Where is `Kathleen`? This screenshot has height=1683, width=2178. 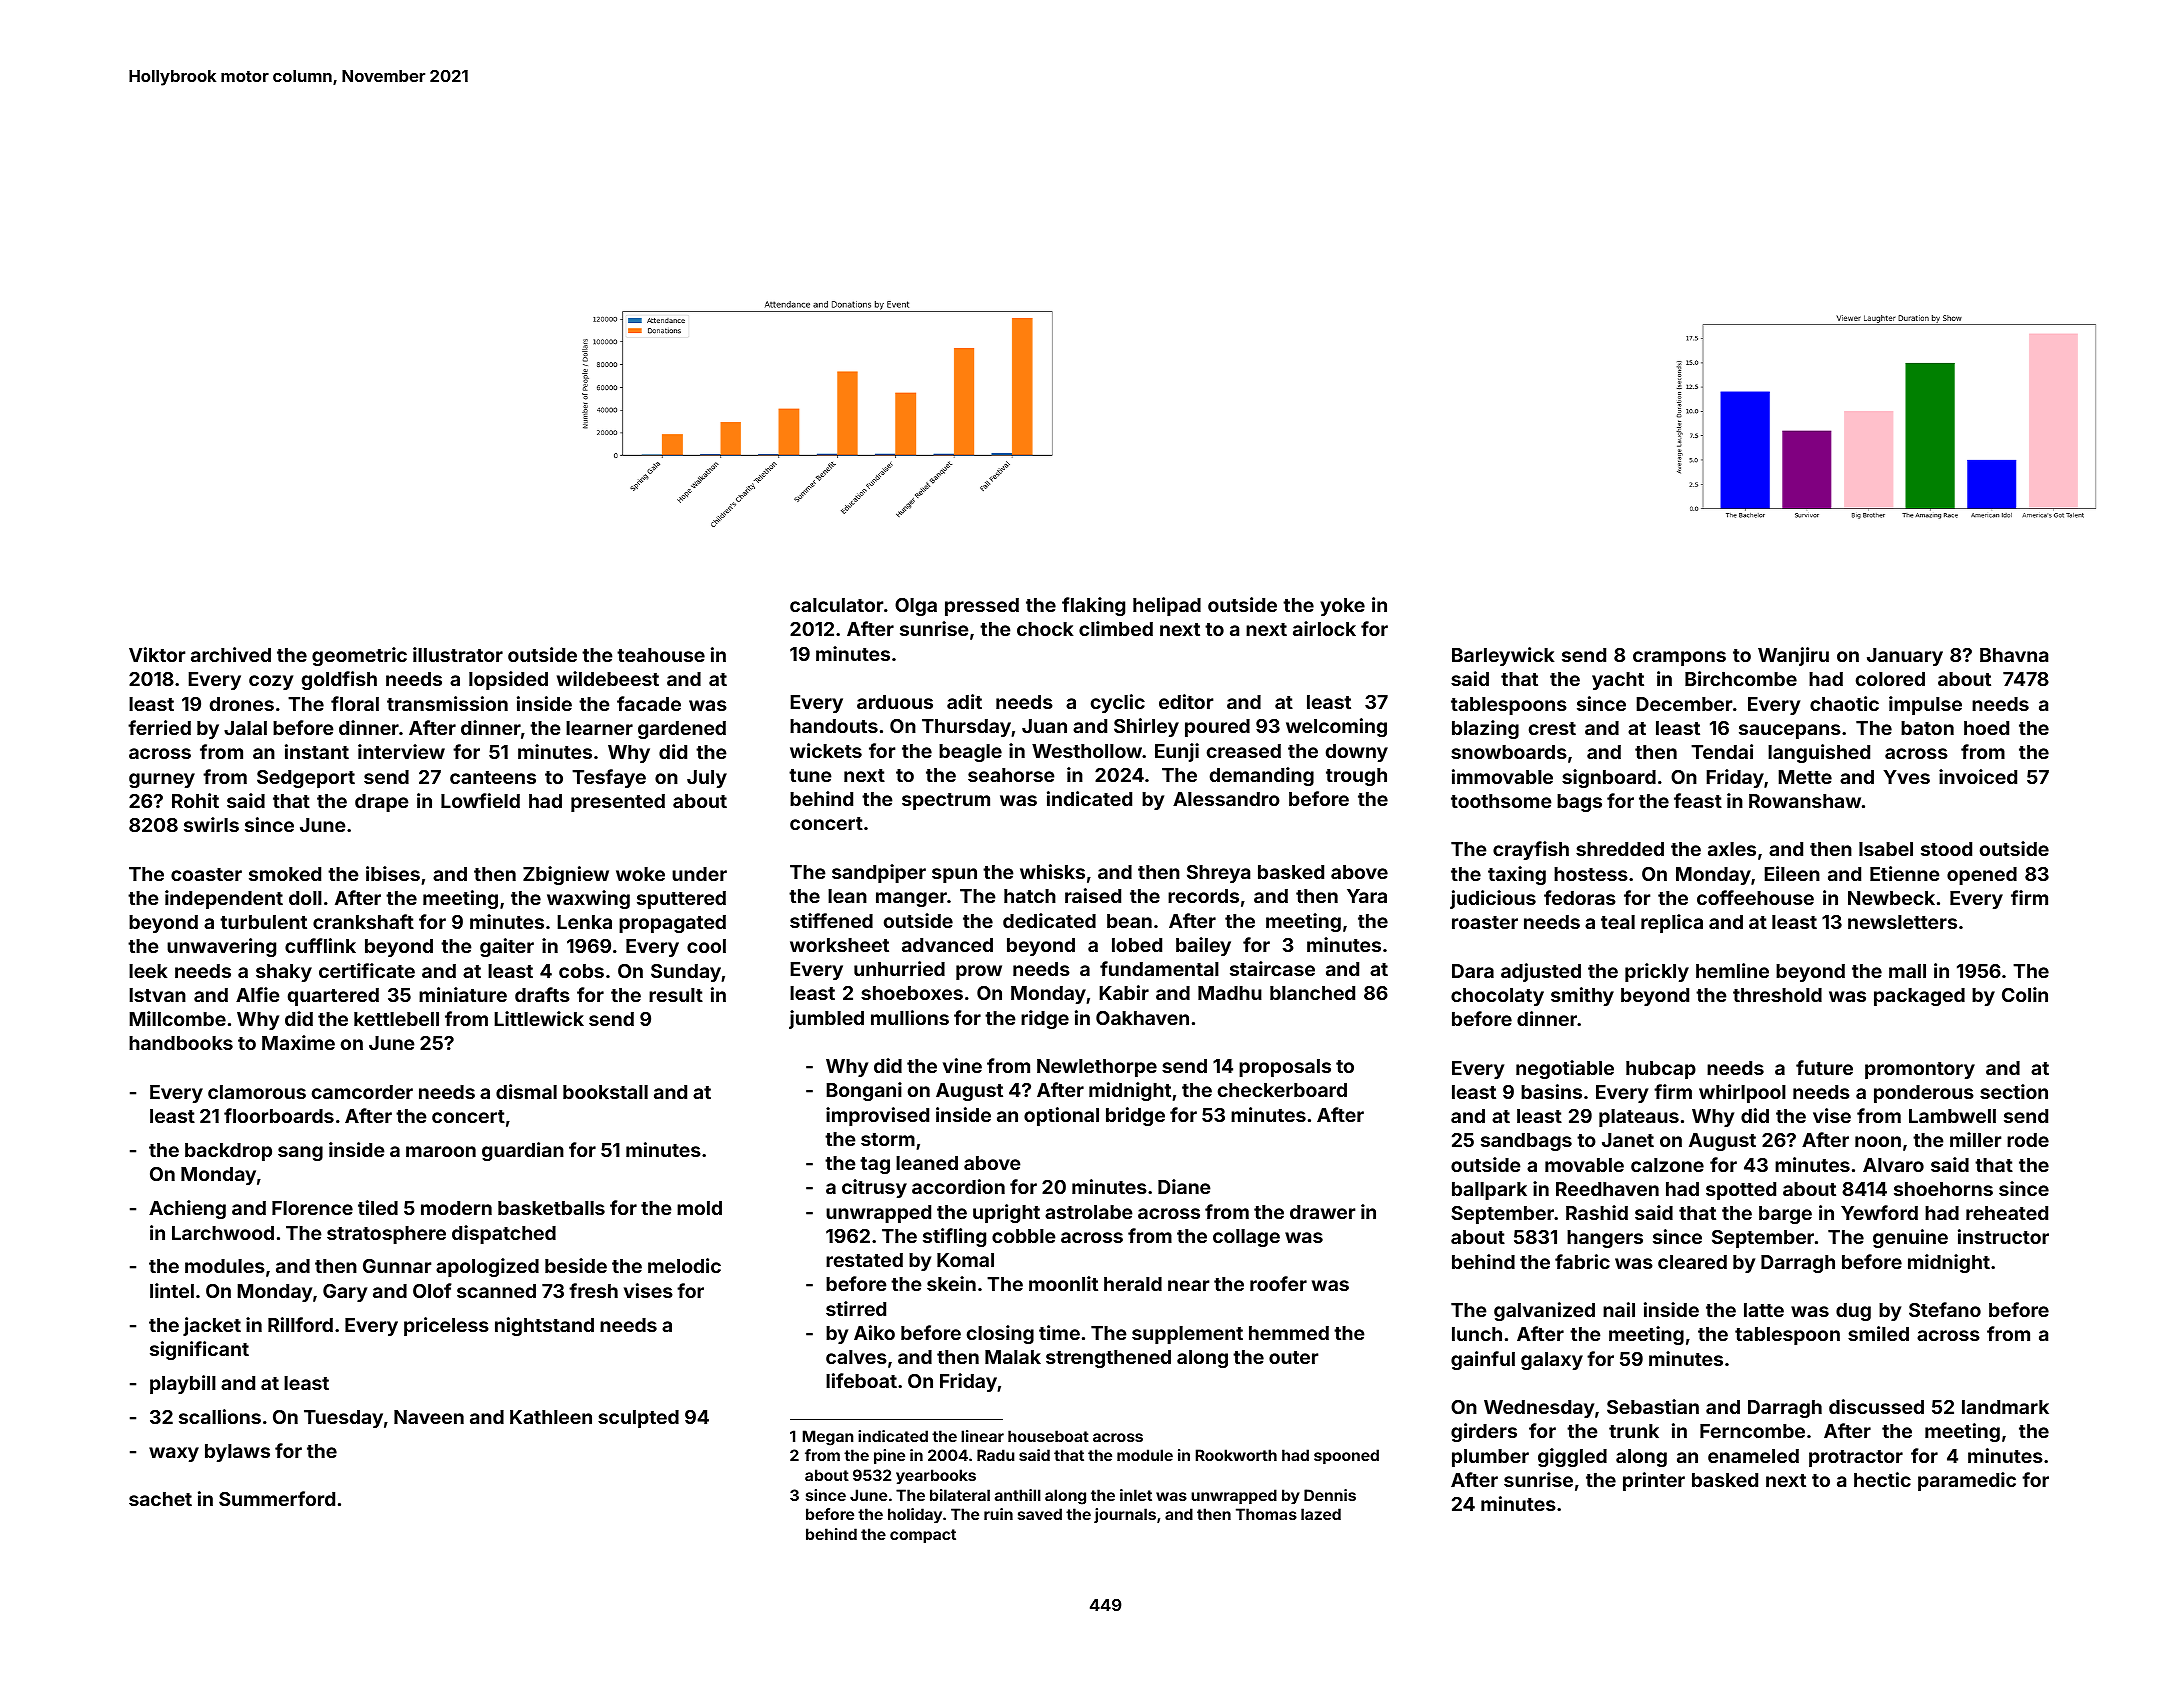
Kathleen is located at coordinates (551, 1417).
